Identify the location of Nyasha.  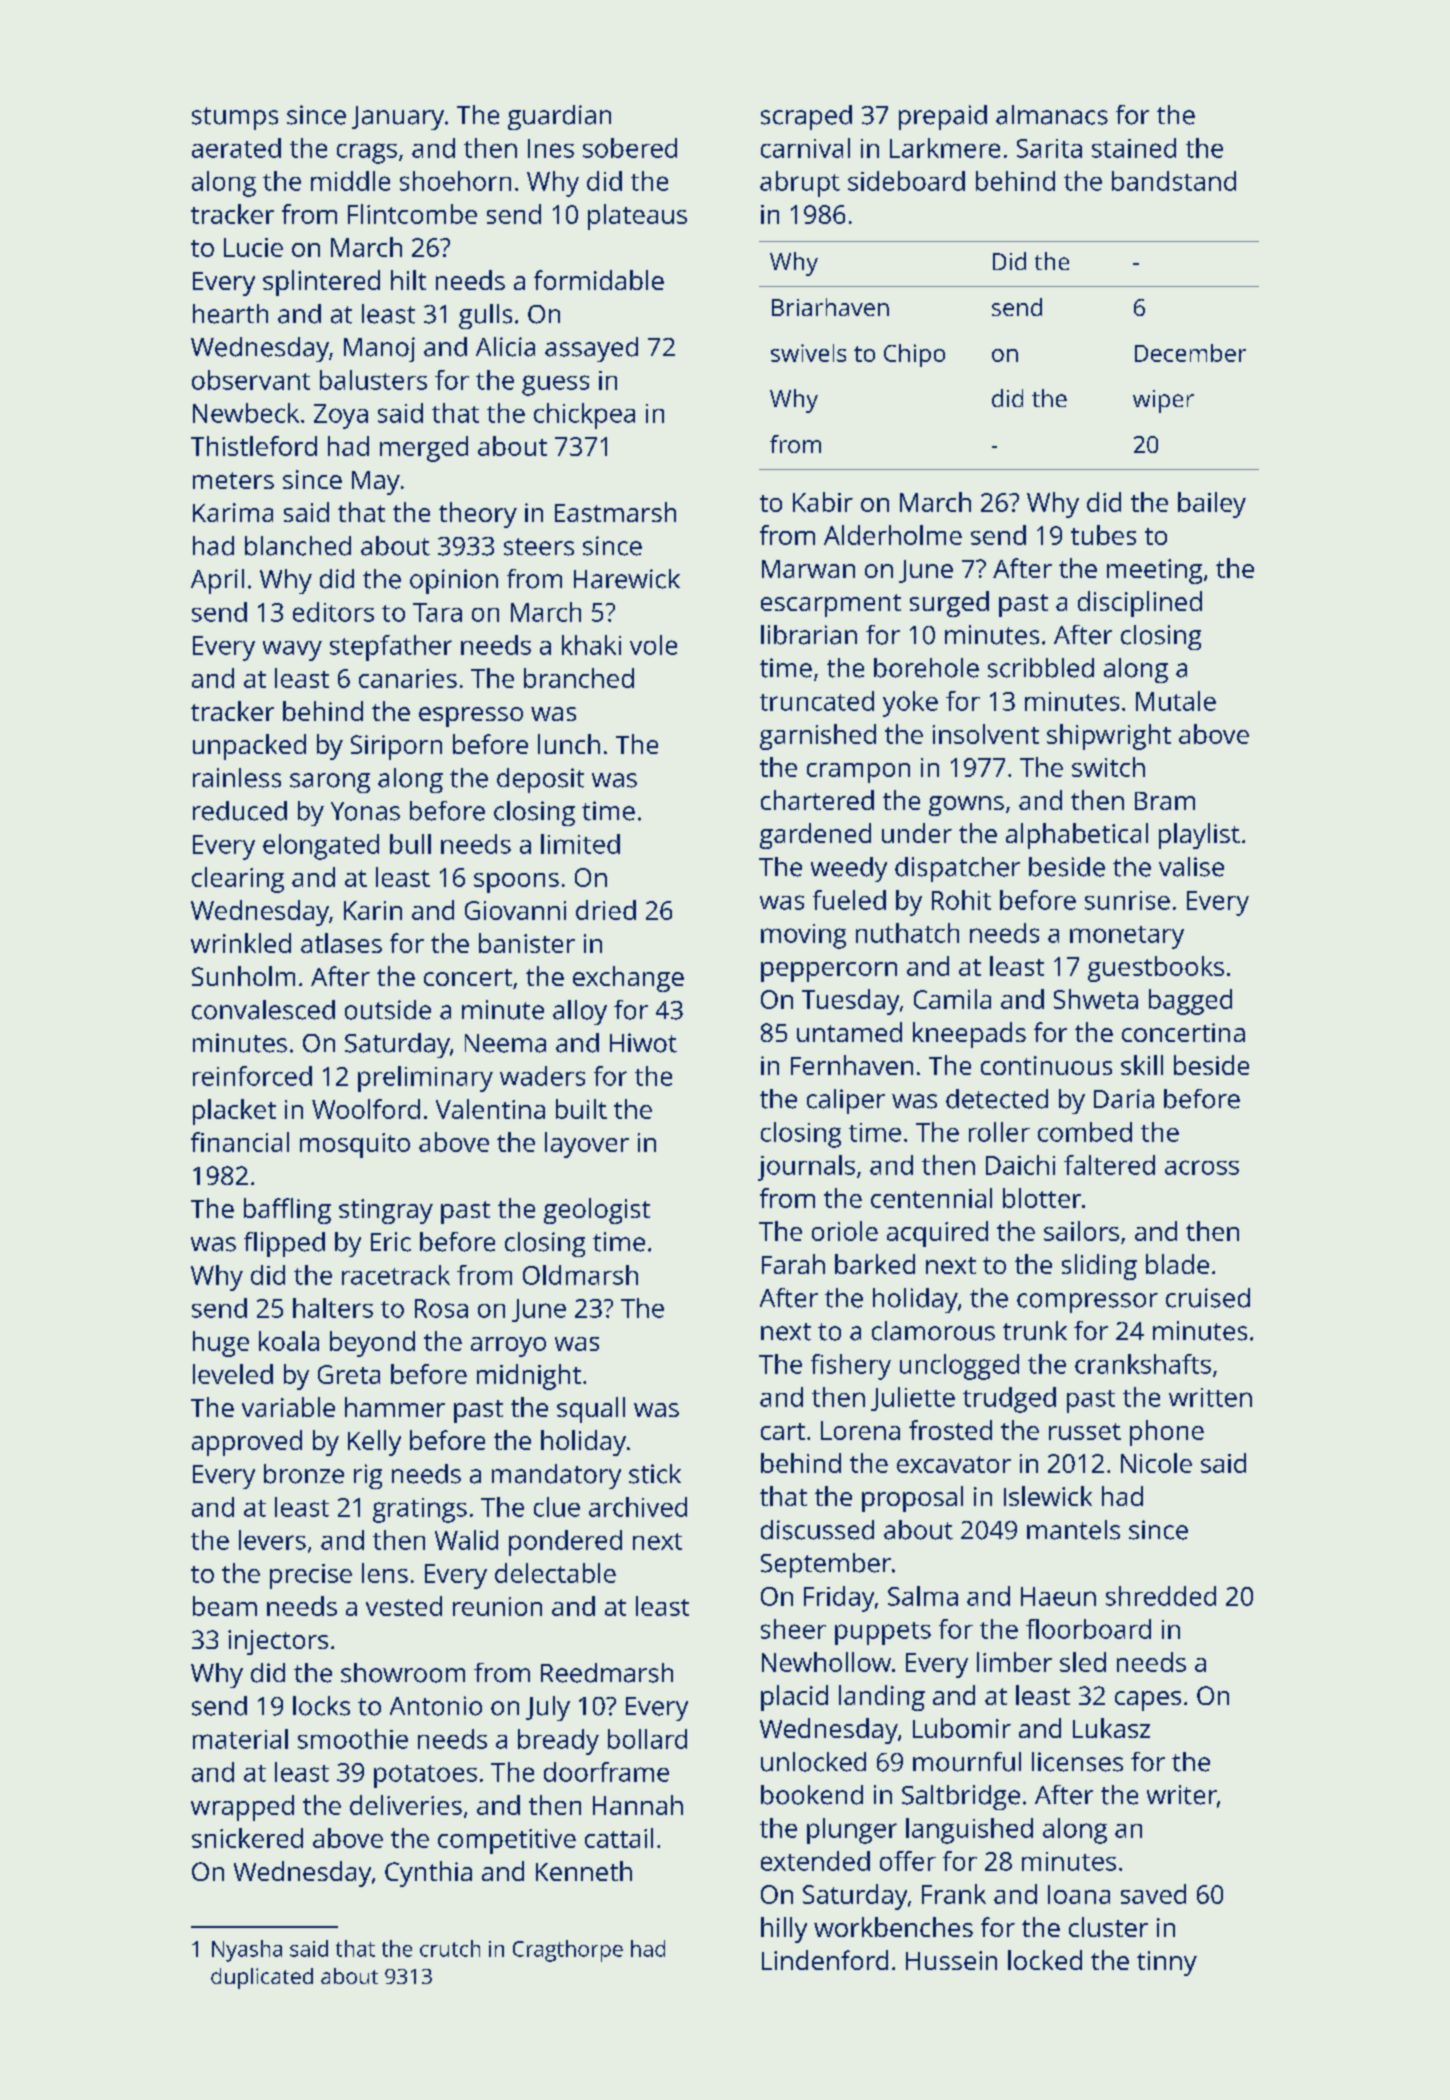
(247, 1951).
